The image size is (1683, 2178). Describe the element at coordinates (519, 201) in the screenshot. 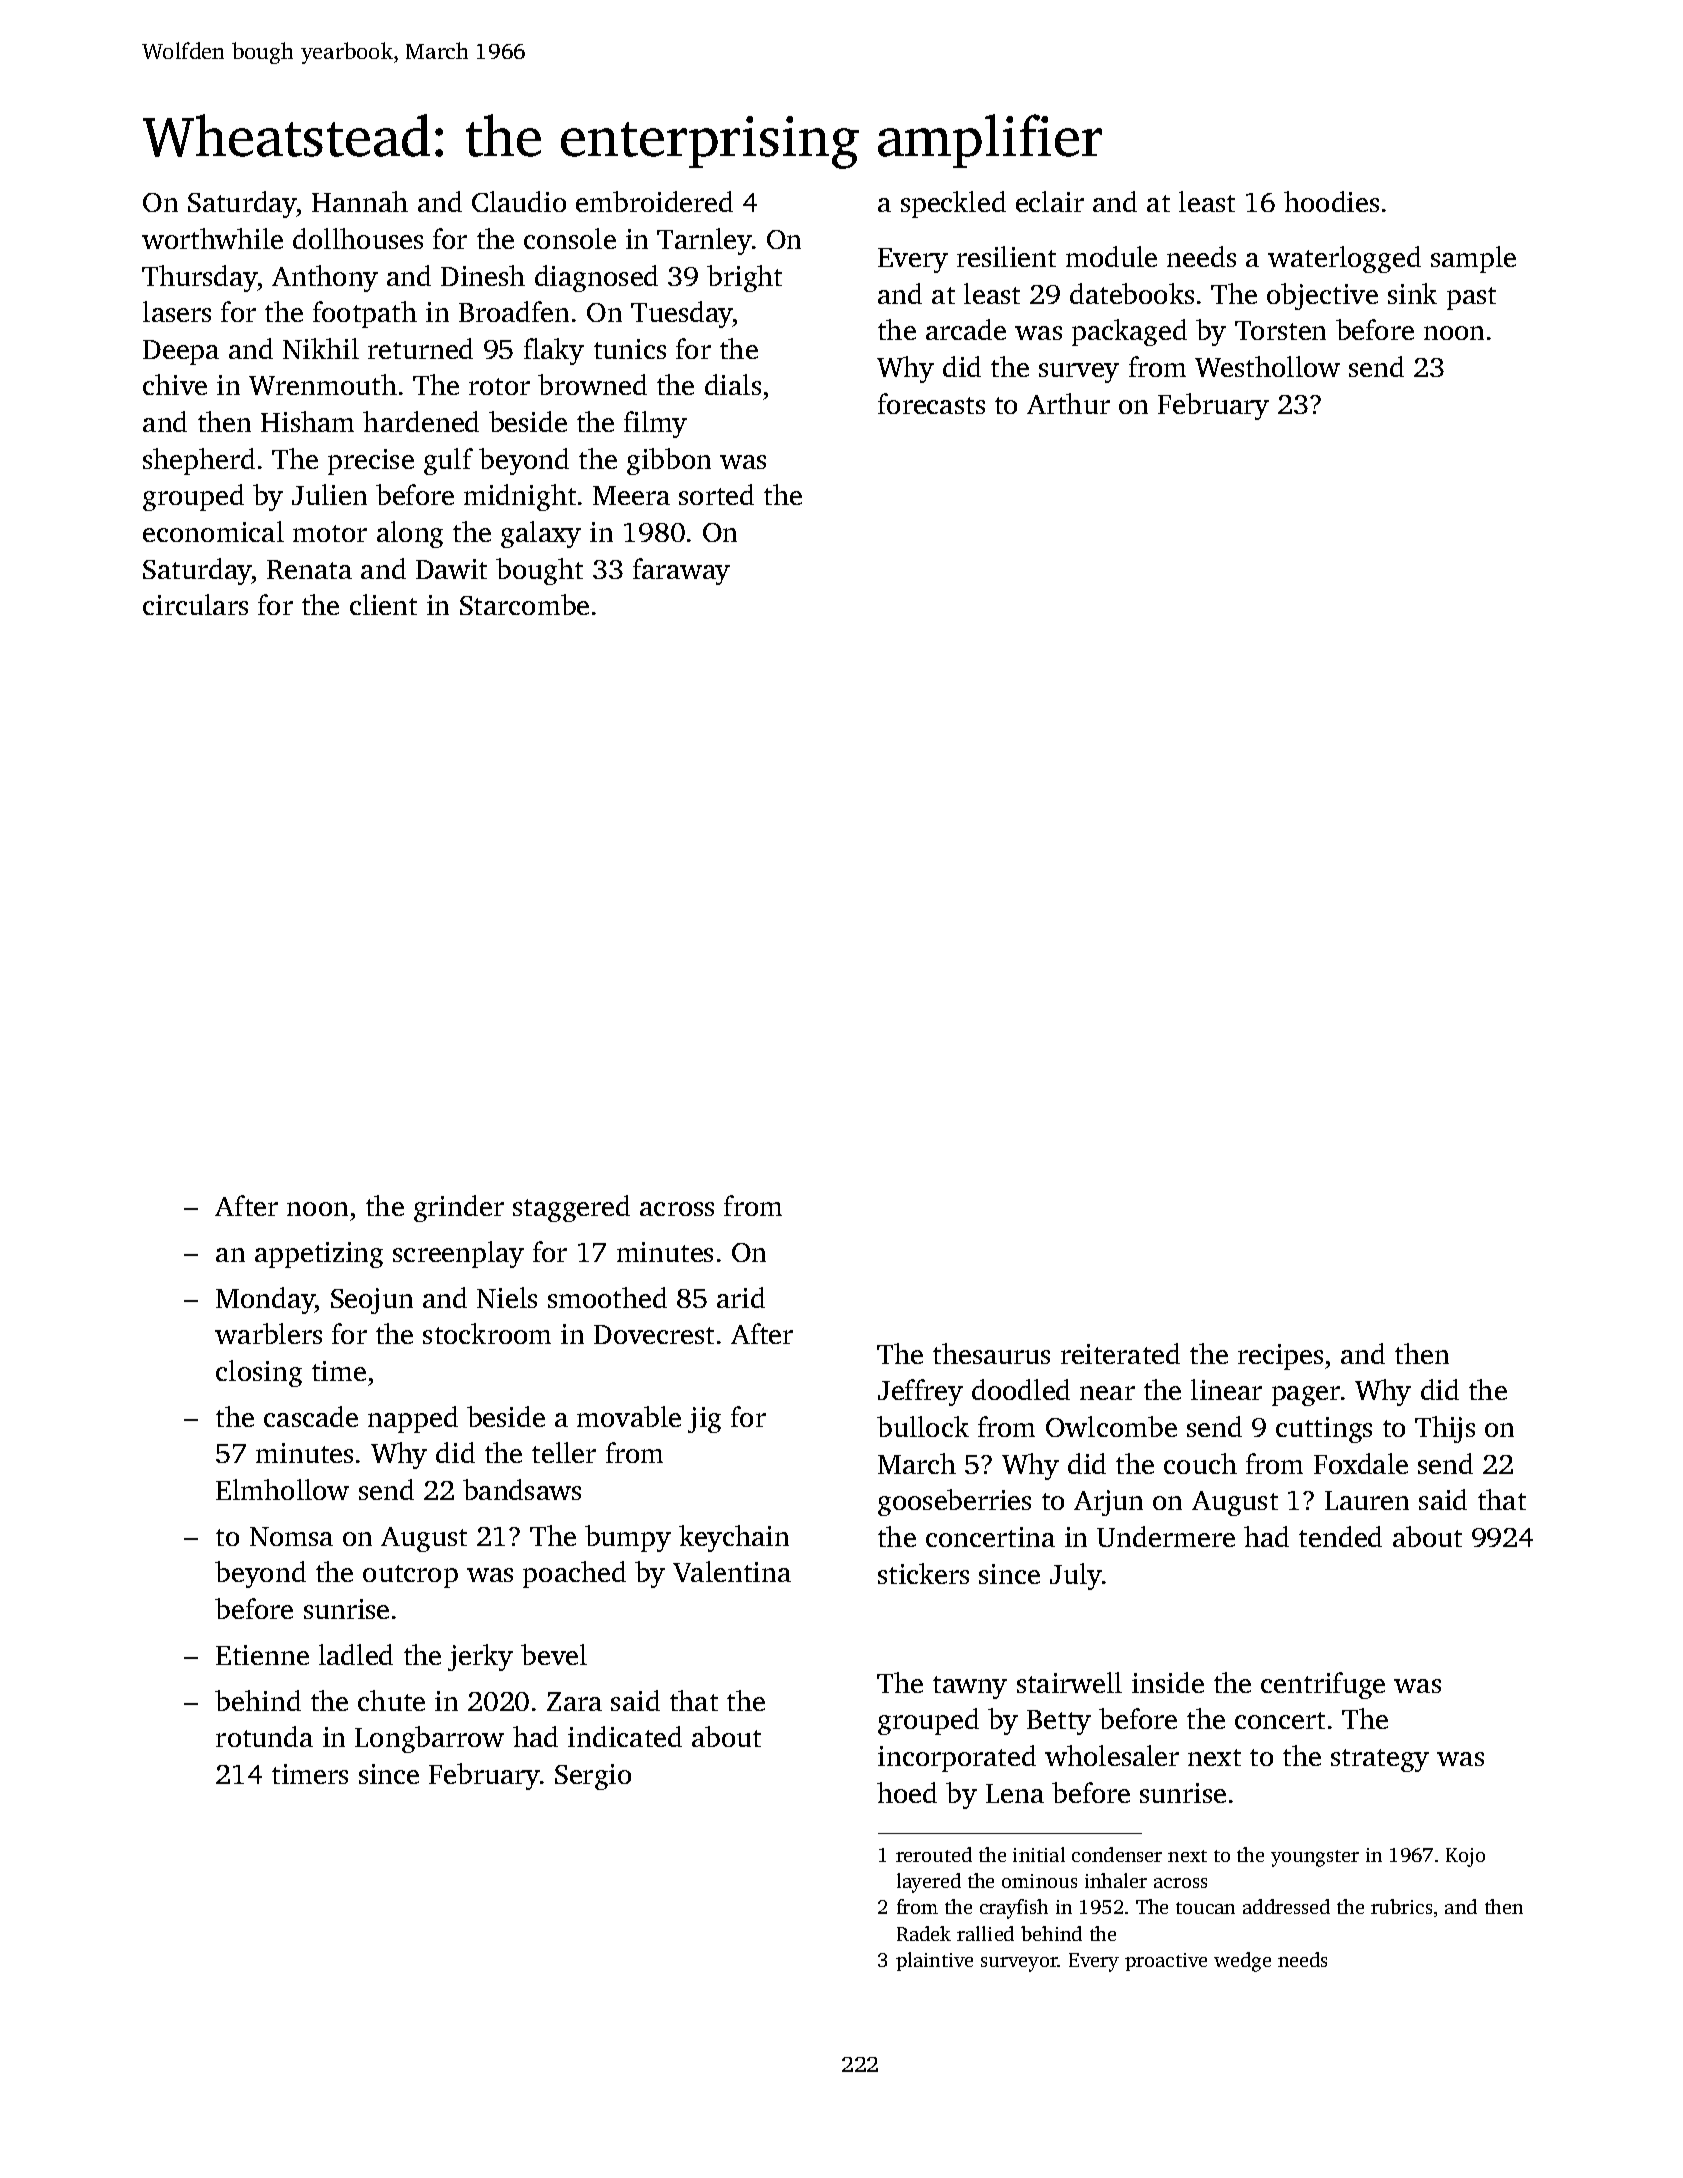

I see `Claudio` at that location.
